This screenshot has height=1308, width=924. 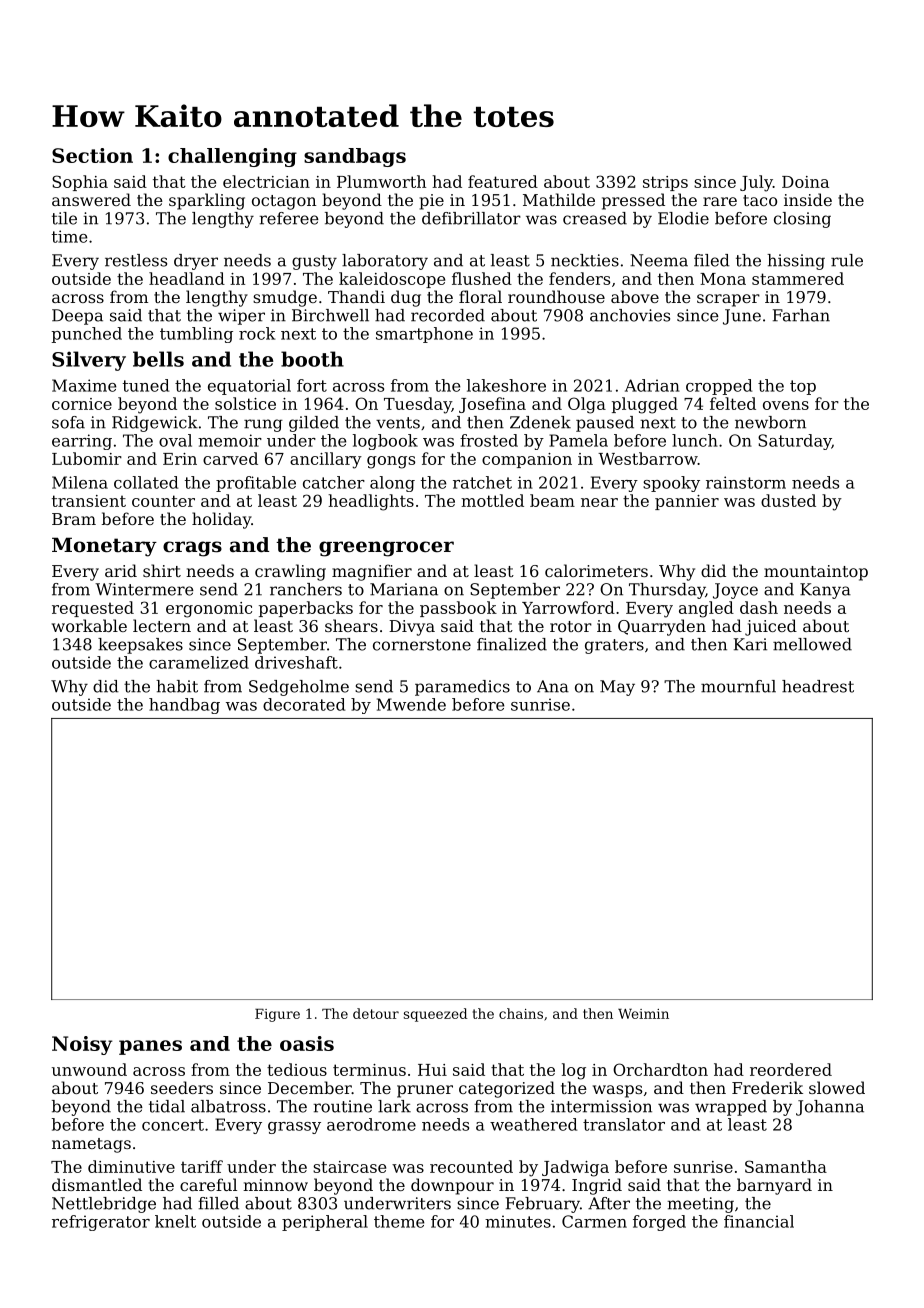 I want to click on May, so click(x=617, y=688).
